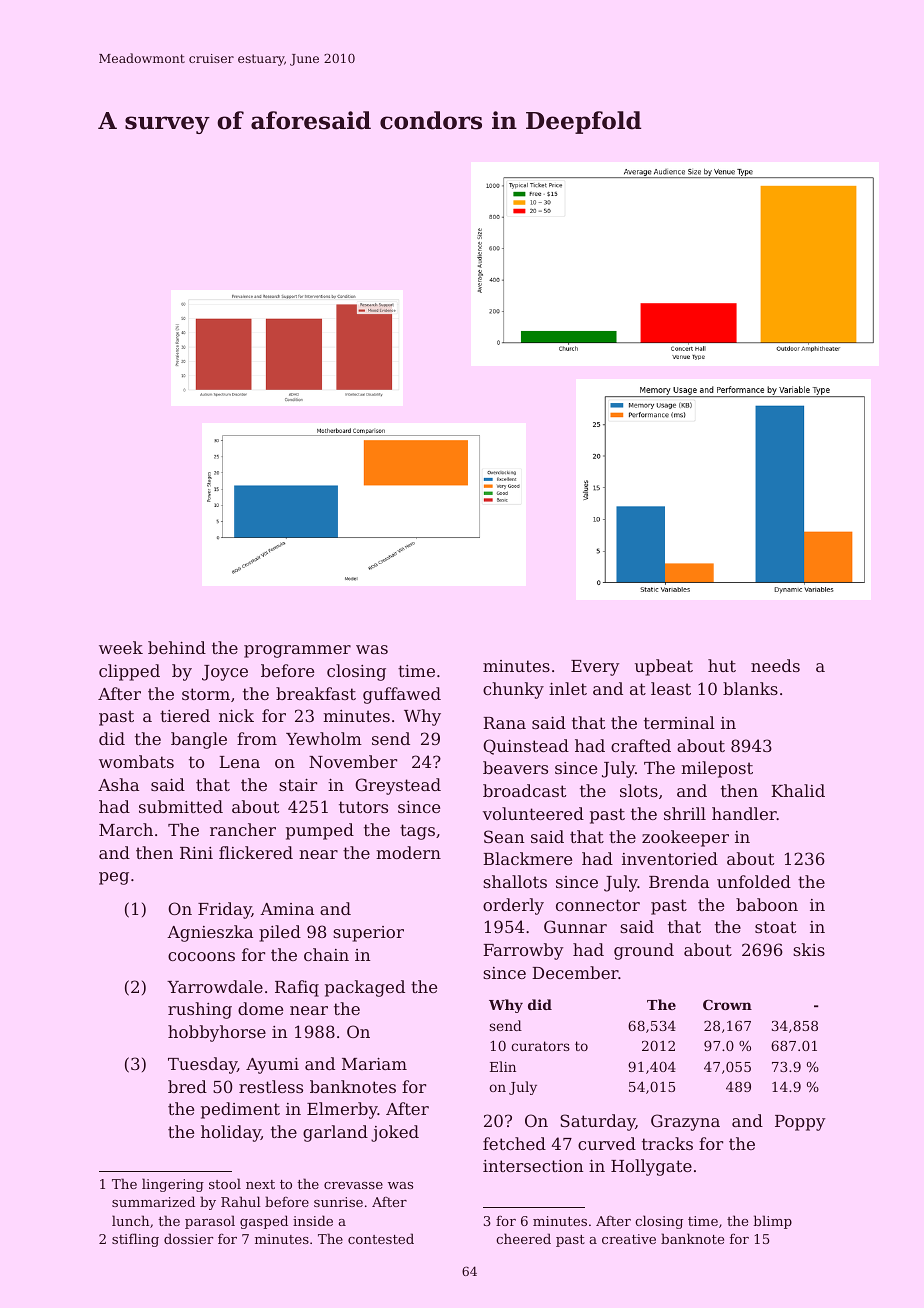 This image has width=924, height=1308. What do you see at coordinates (130, 1220) in the image?
I see `lunch` at bounding box center [130, 1220].
